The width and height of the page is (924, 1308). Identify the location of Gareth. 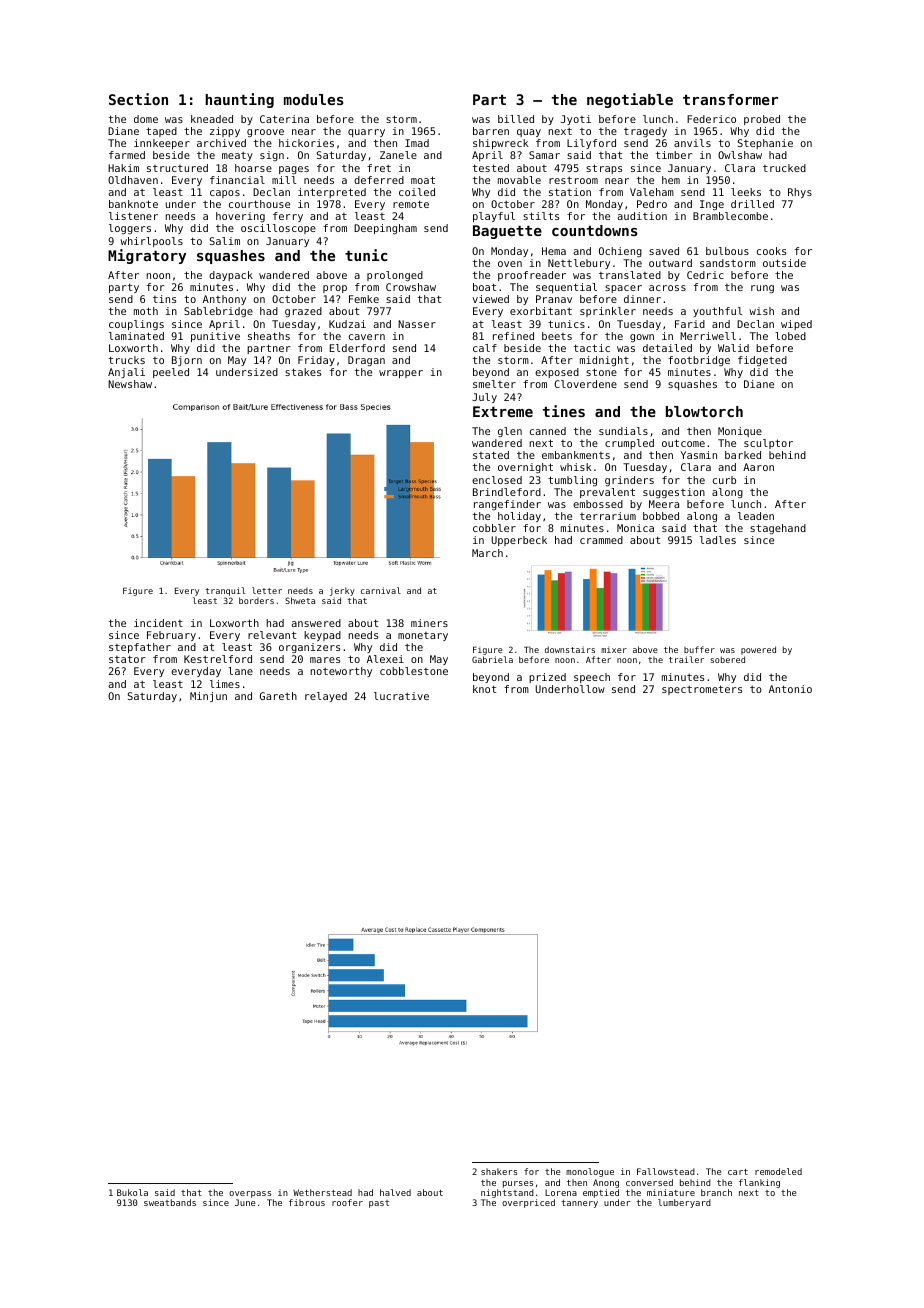
(278, 696).
